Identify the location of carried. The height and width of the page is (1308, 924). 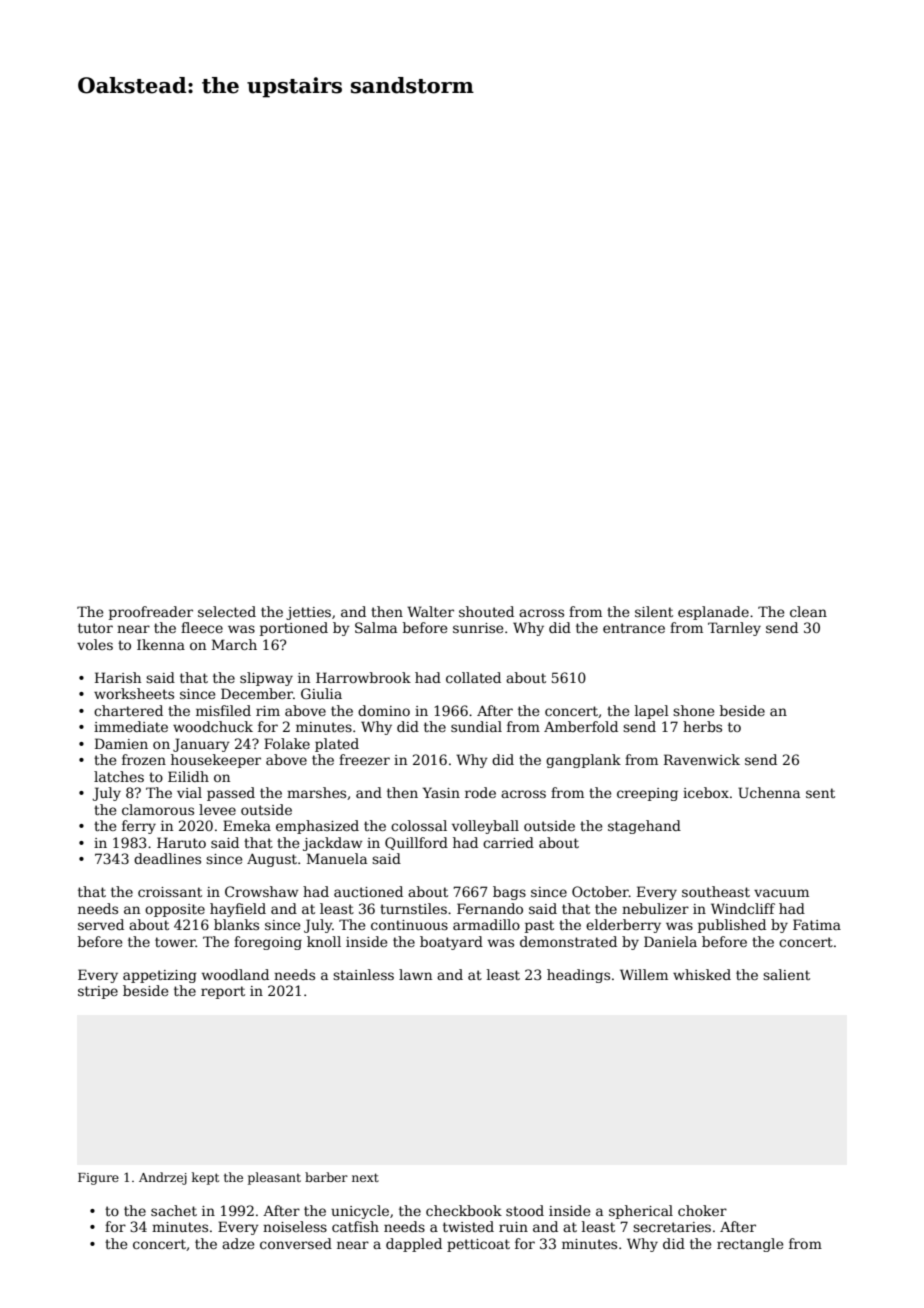
(508, 842).
